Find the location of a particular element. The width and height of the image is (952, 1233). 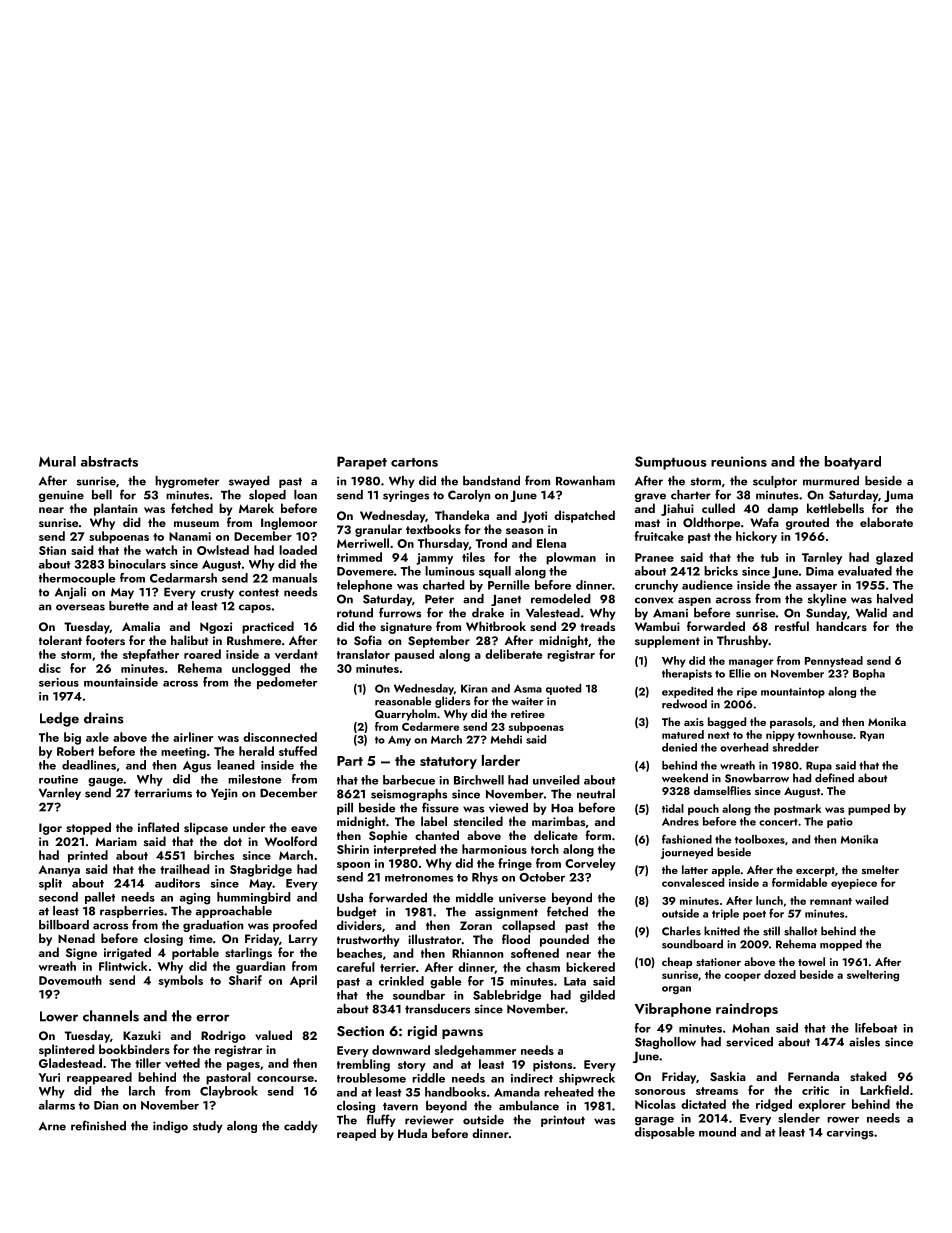

Marek is located at coordinates (256, 508).
